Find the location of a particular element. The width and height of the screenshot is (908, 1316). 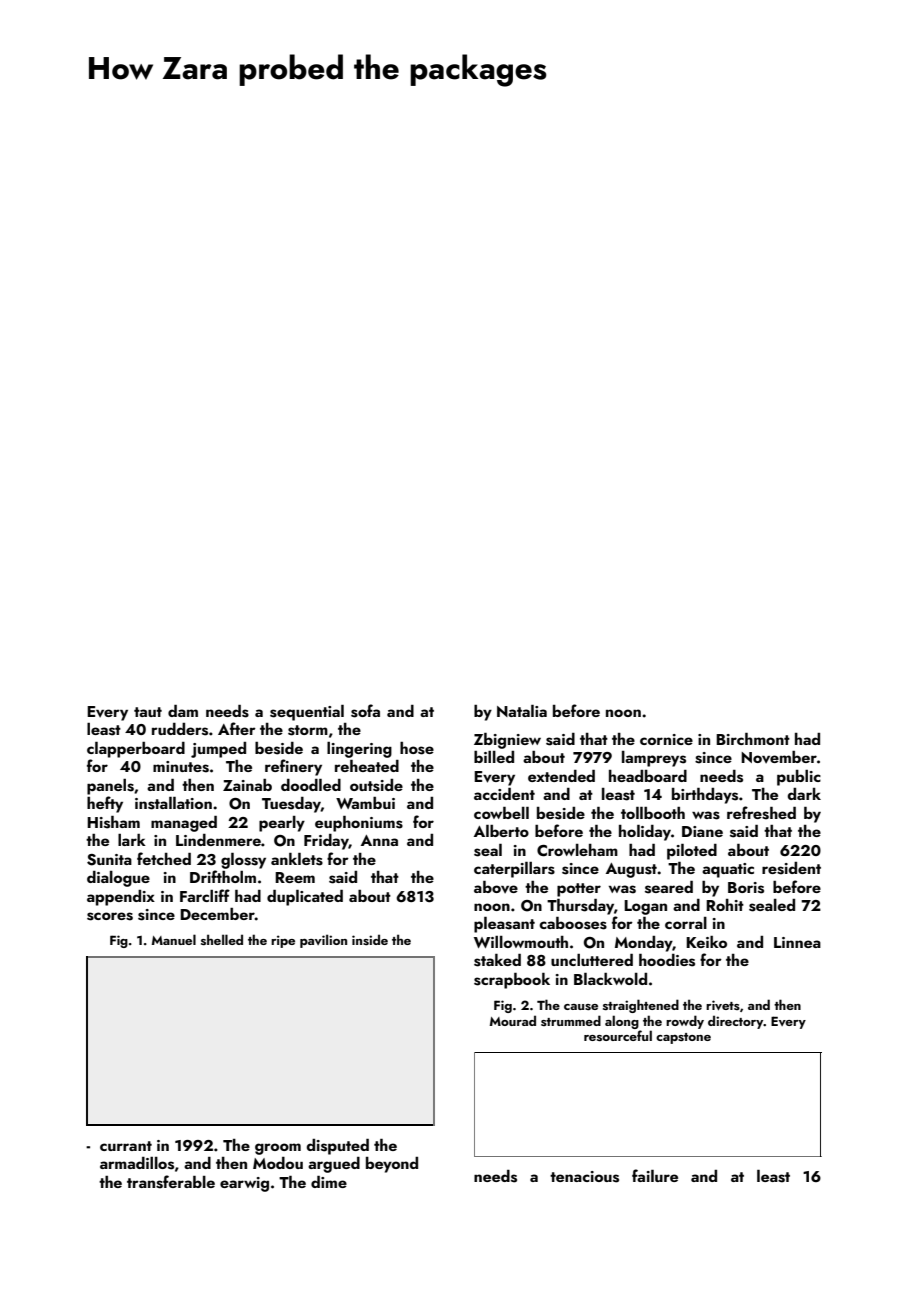

Diane is located at coordinates (702, 831).
